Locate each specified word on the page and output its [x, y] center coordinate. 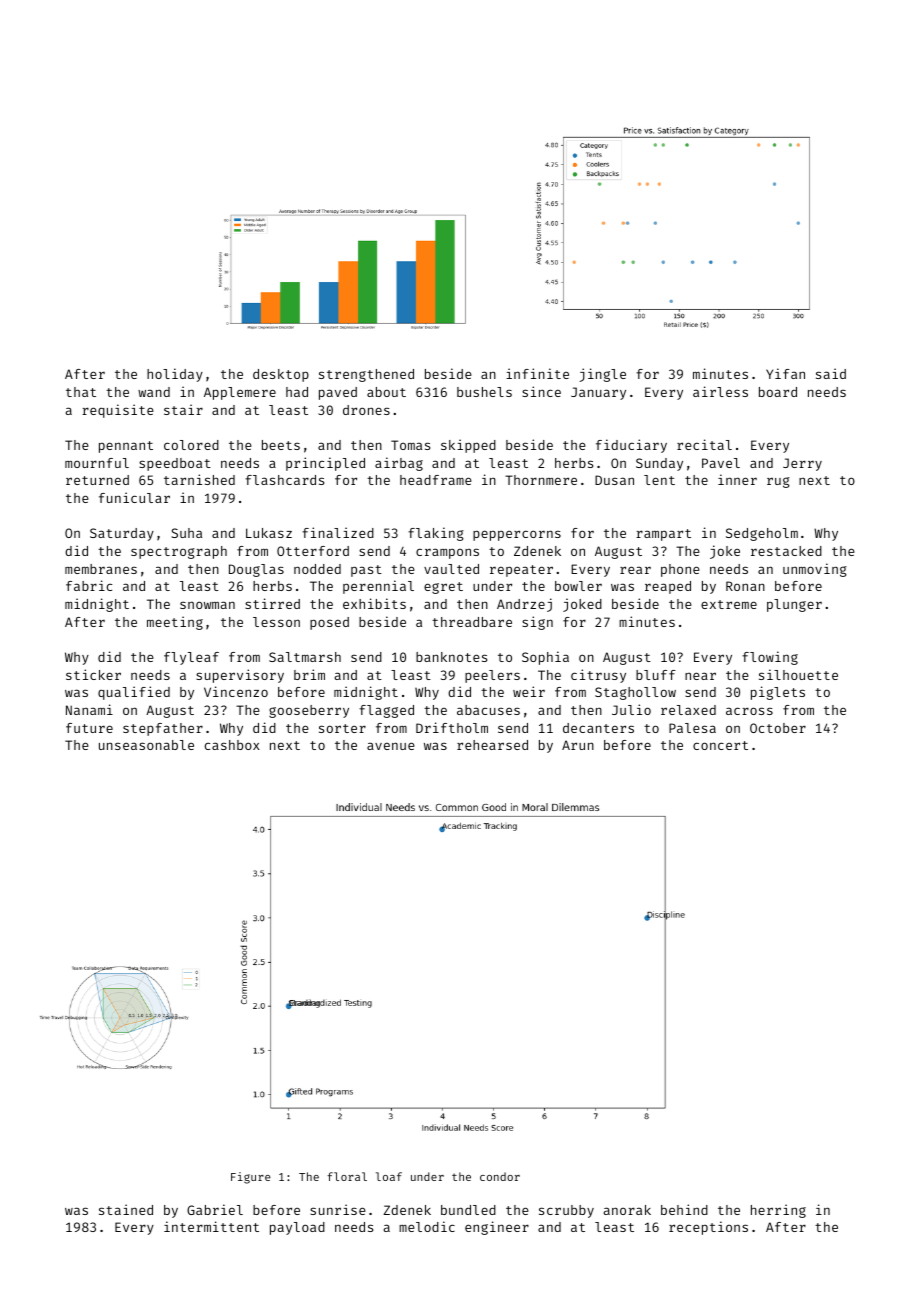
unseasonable [146, 745]
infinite [537, 373]
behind [684, 1209]
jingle [602, 375]
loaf [389, 1176]
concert [720, 745]
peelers [492, 676]
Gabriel [215, 1209]
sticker [93, 674]
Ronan [745, 586]
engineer [497, 1228]
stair [183, 409]
